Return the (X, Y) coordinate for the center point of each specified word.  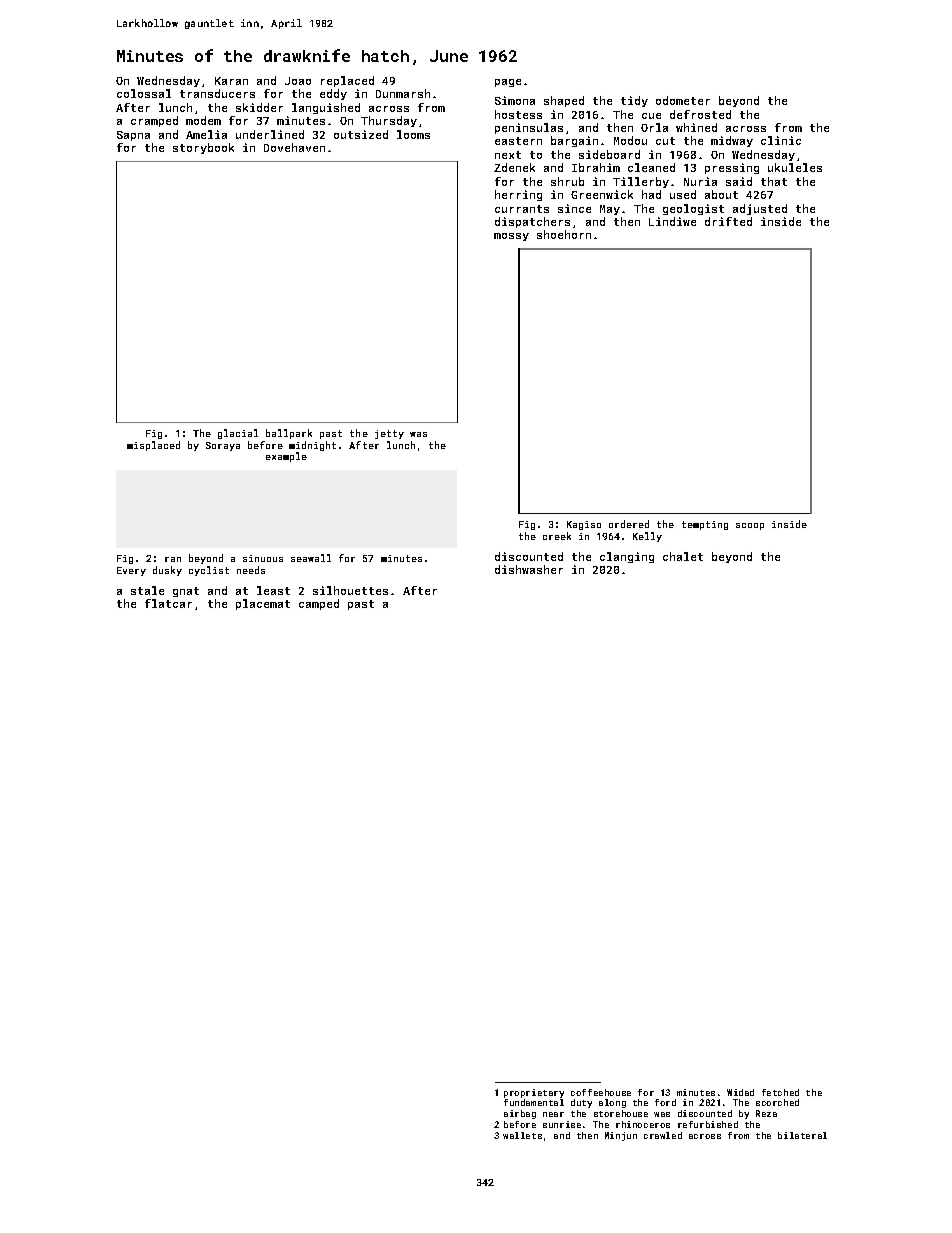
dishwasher (529, 569)
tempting (705, 525)
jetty (389, 434)
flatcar (168, 603)
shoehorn (564, 234)
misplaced (153, 446)
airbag (520, 1114)
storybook (203, 148)
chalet (683, 556)
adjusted (760, 209)
